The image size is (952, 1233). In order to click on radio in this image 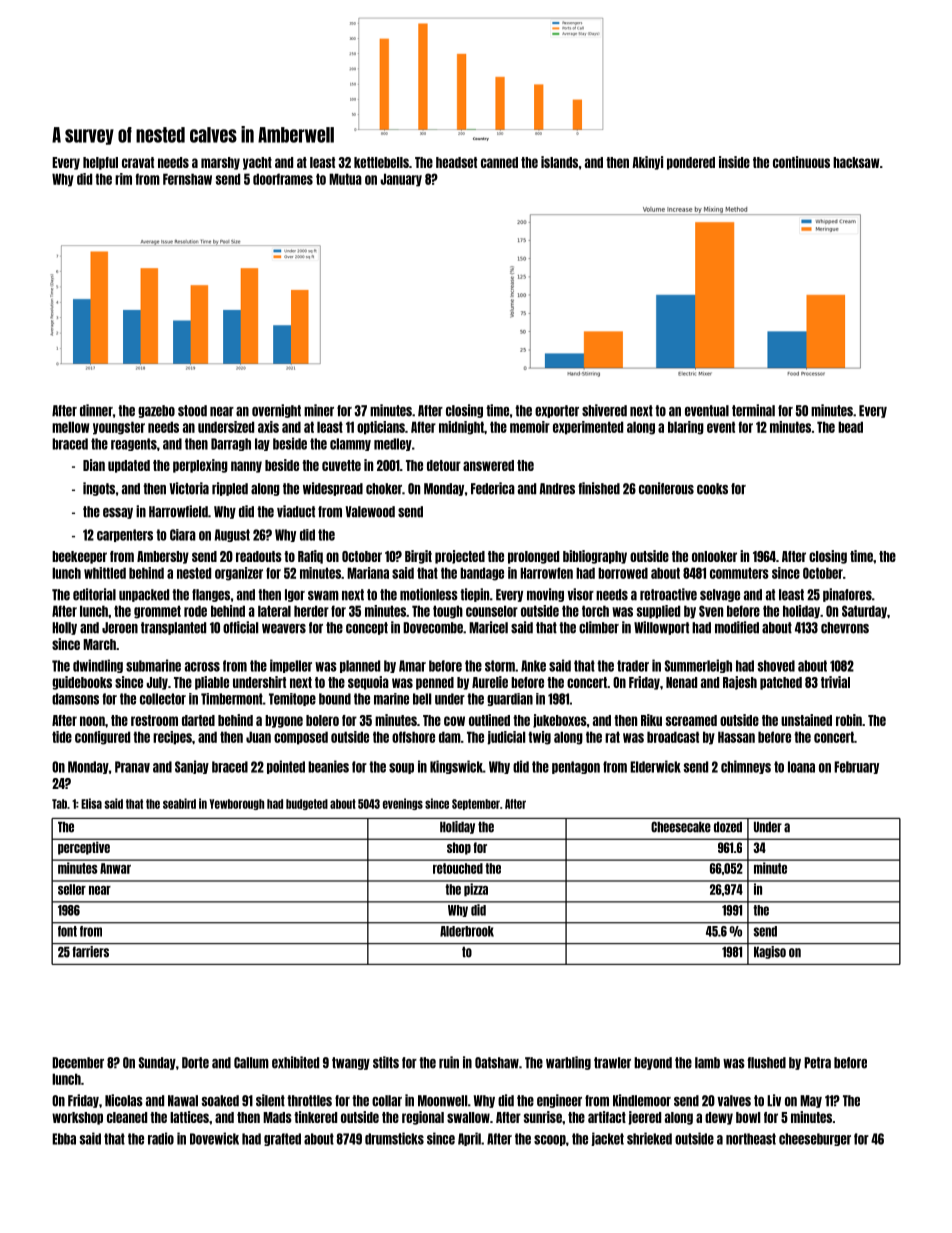, I will do `click(161, 1138)`.
